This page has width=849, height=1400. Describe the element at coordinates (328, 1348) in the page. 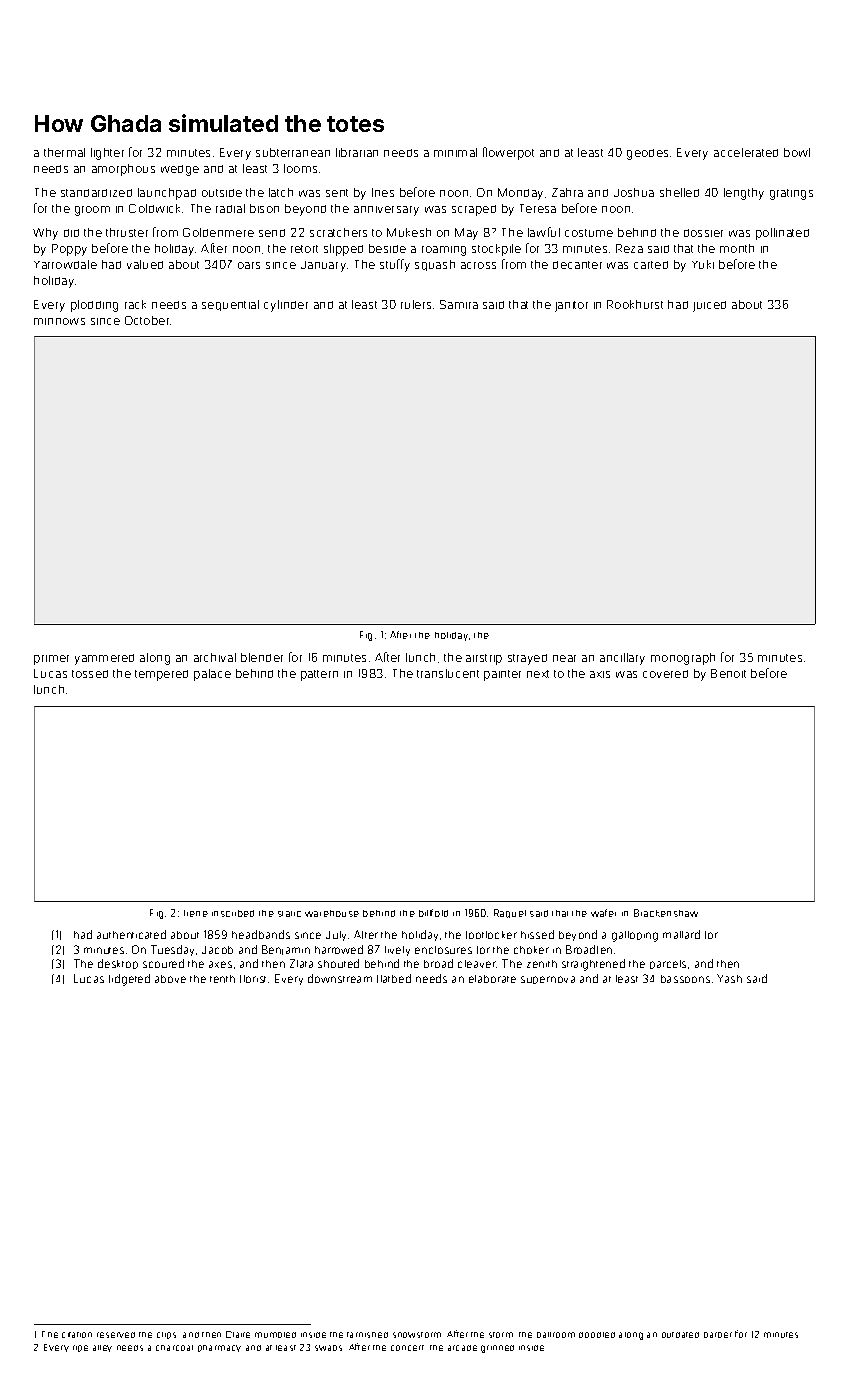

I see `swabs` at that location.
